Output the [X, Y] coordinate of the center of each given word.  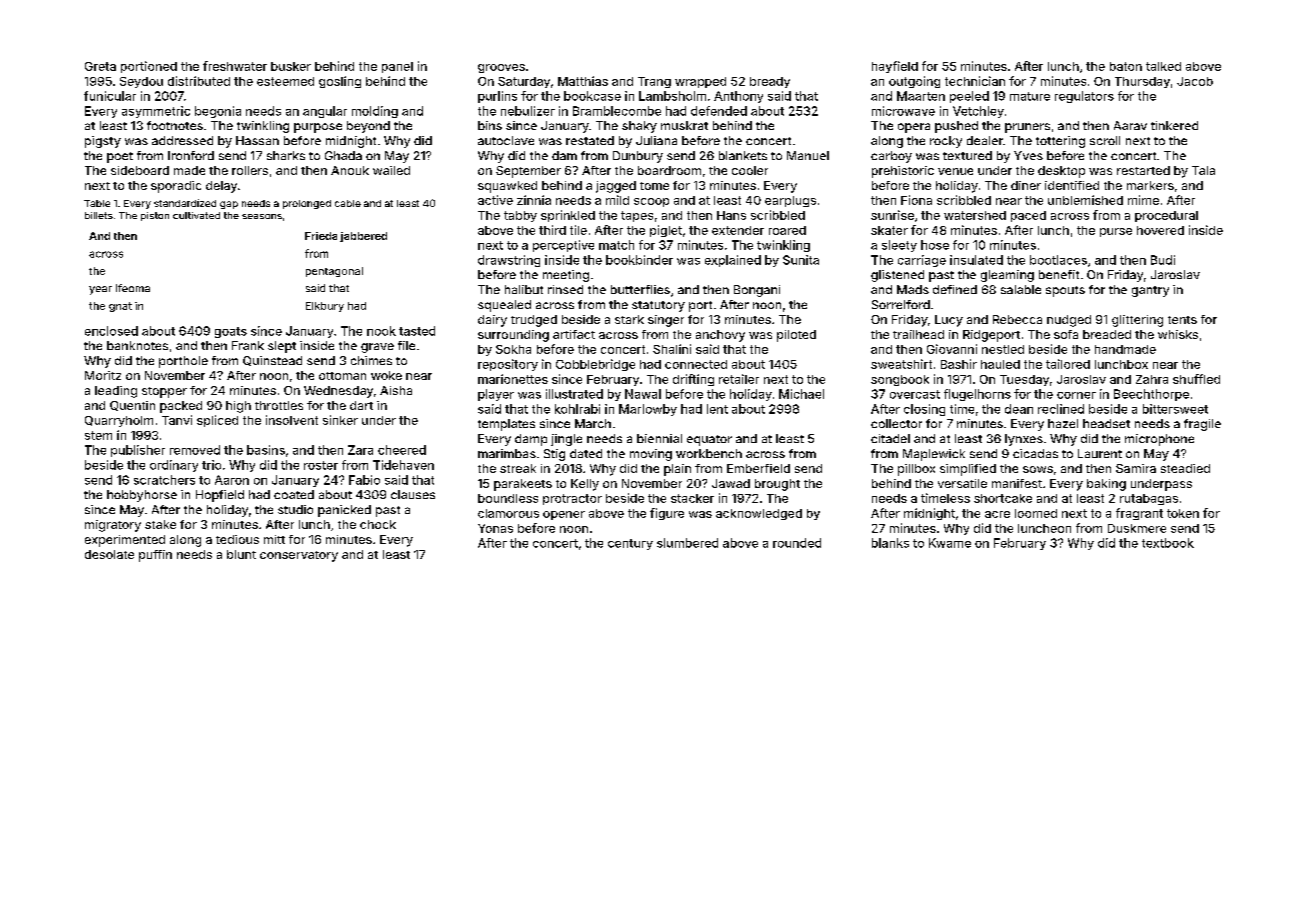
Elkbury [325, 307]
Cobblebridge [595, 365]
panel [397, 67]
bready [770, 82]
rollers [250, 170]
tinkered [1174, 125]
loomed [1036, 513]
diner [1026, 185]
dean [1019, 409]
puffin [155, 556]
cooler [750, 170]
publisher [138, 451]
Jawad [731, 483]
